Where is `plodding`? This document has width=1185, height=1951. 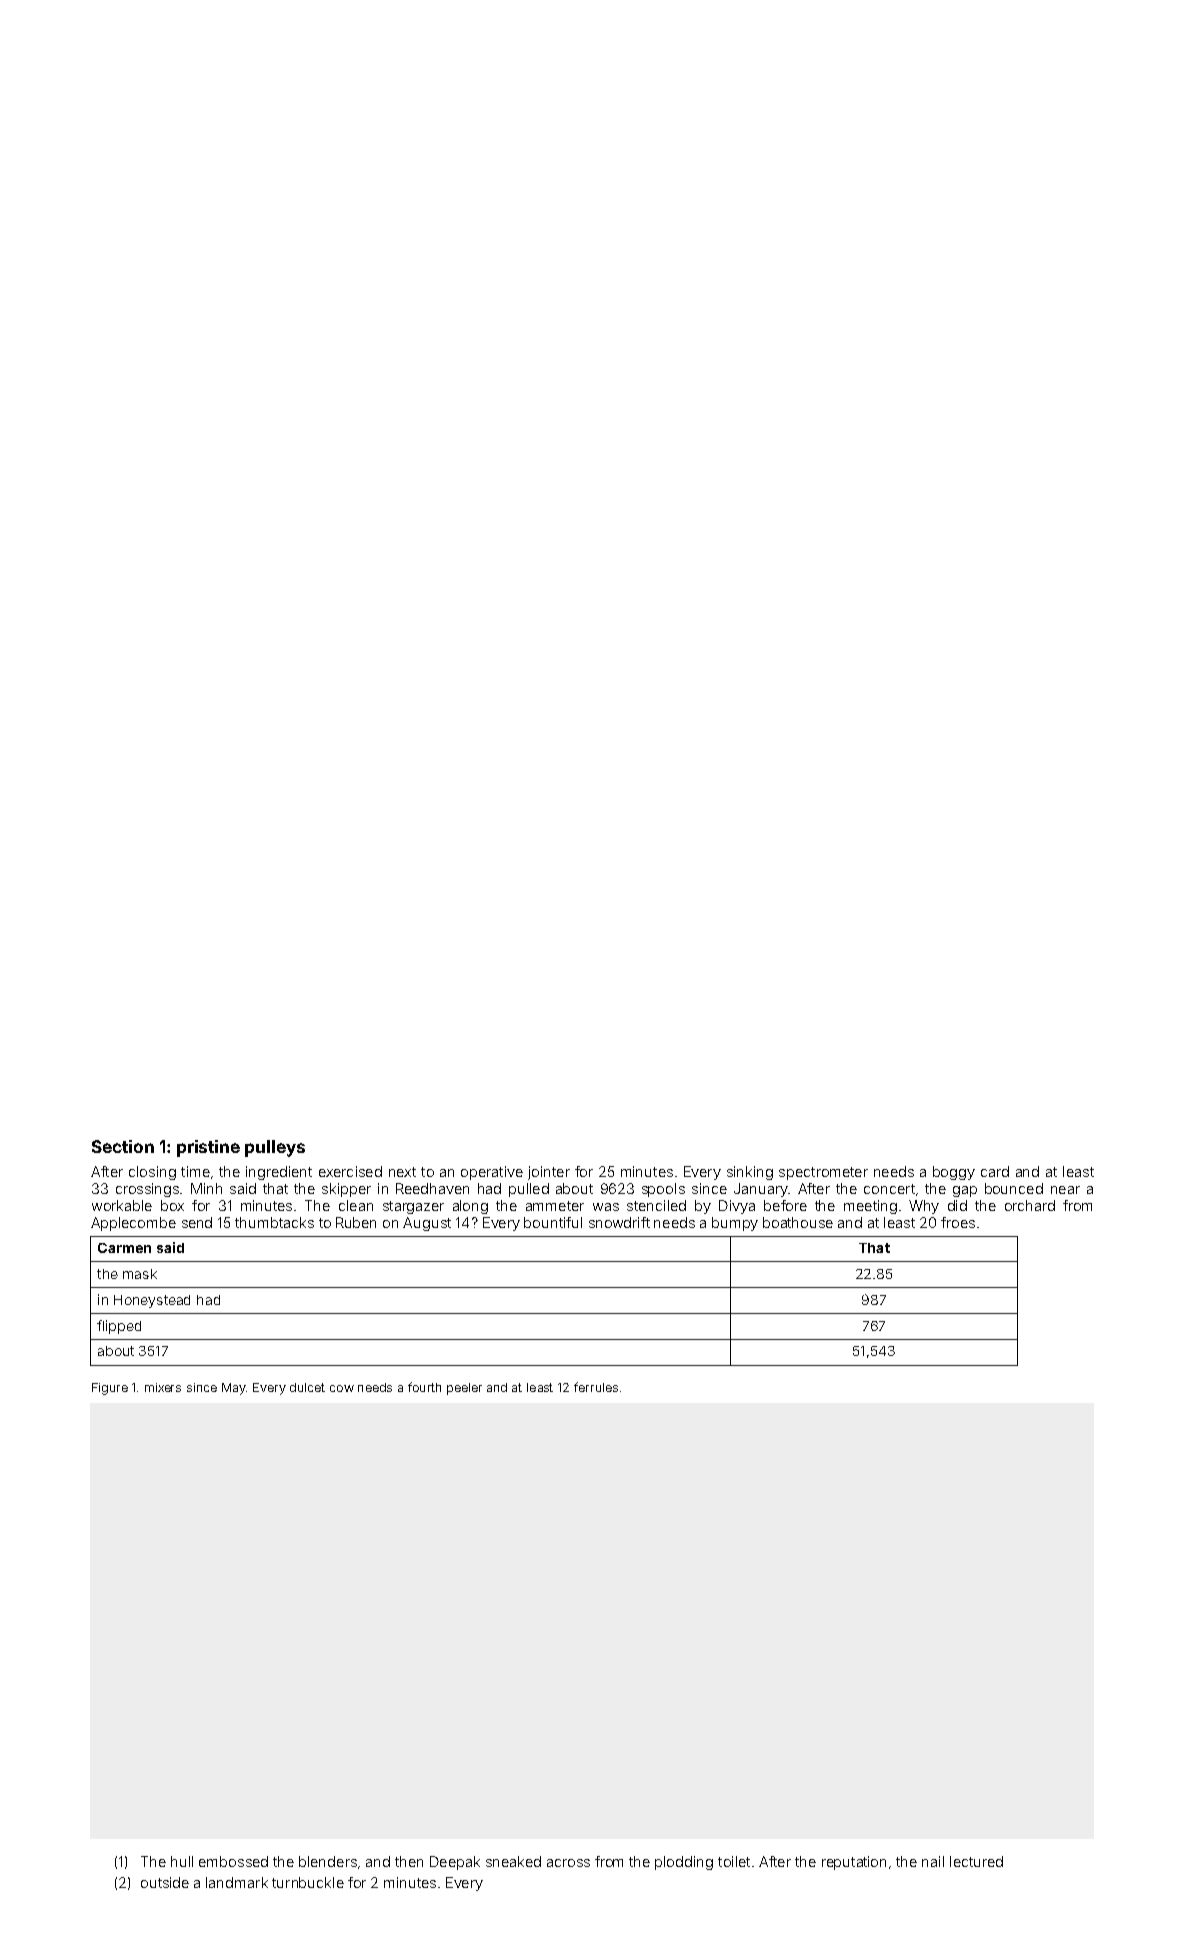
plodding is located at coordinates (684, 1863).
